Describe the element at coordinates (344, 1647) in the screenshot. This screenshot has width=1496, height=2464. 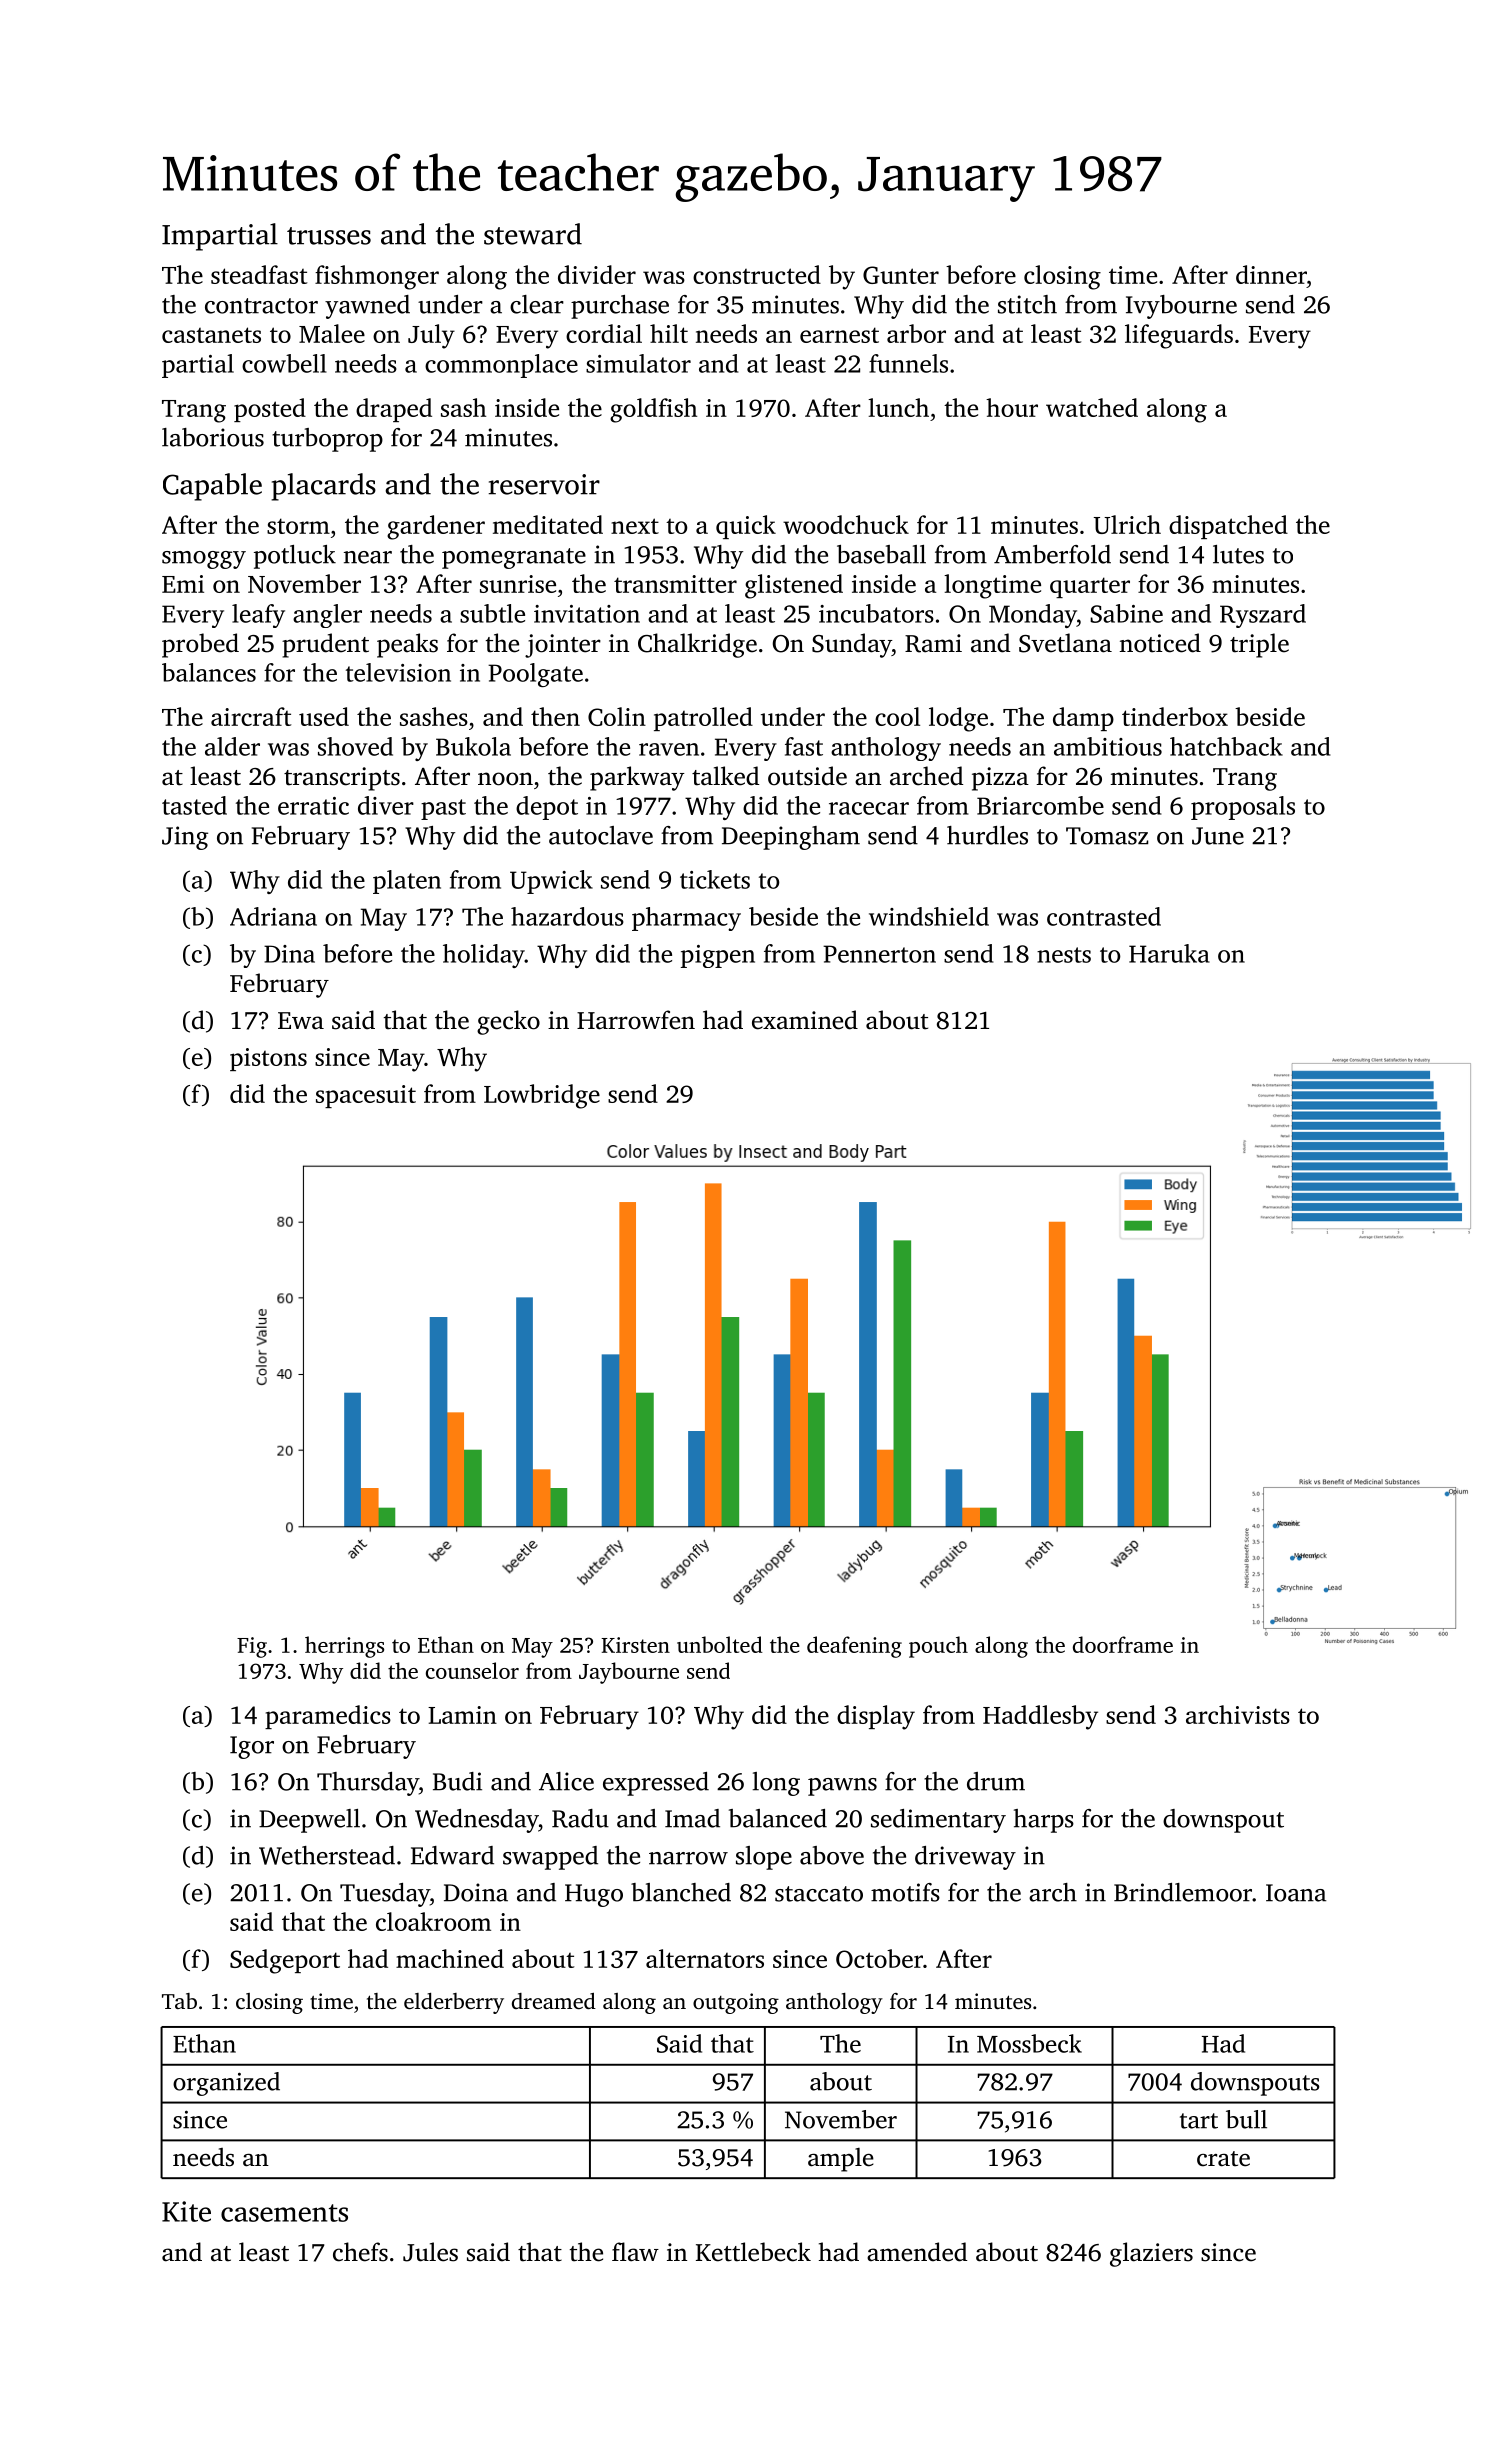
I see `herrings` at that location.
